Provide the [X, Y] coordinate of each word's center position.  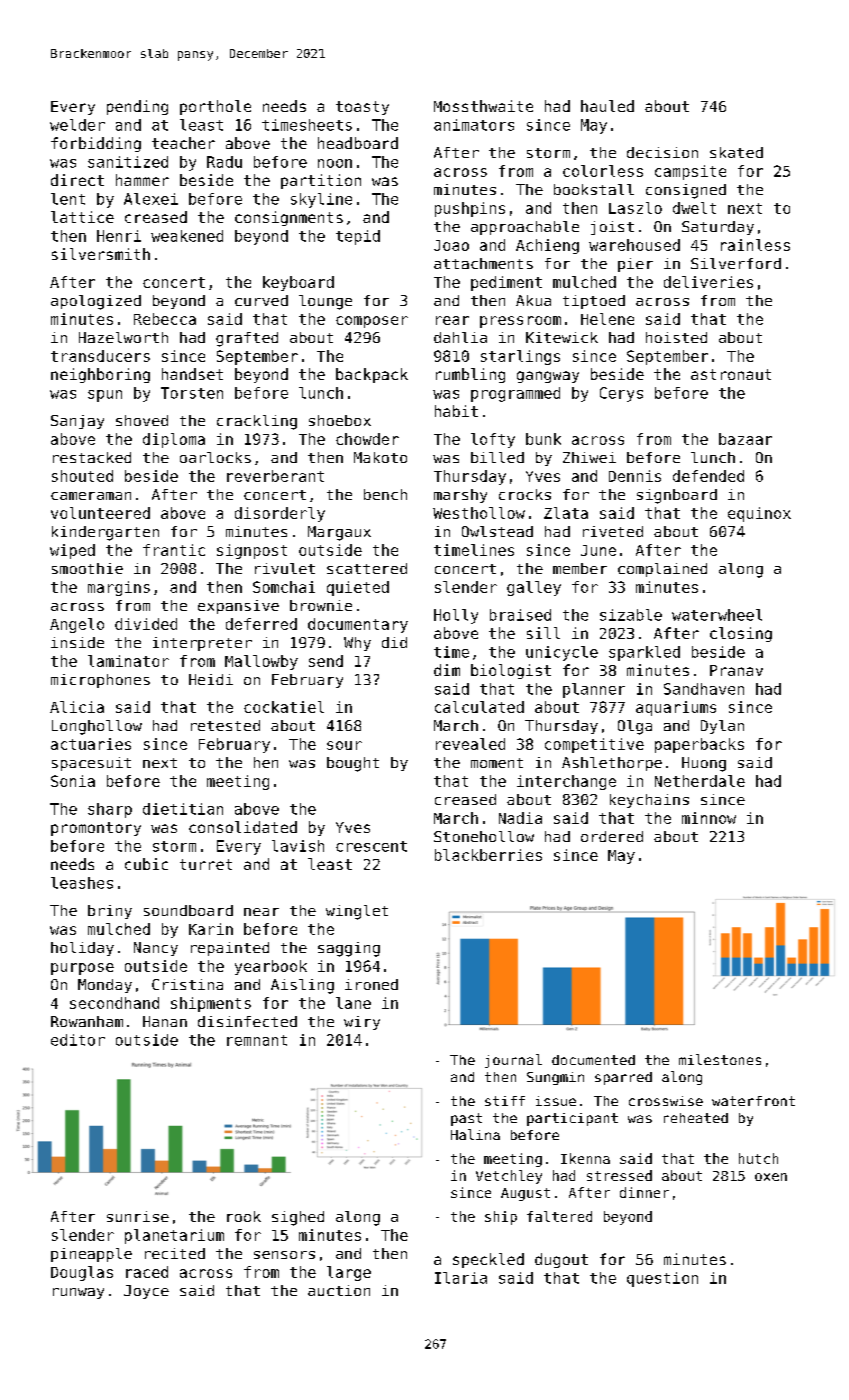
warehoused [634, 245]
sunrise [138, 1216]
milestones [720, 1059]
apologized [96, 302]
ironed [371, 984]
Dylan [722, 727]
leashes [82, 883]
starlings [520, 357]
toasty [362, 108]
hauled [607, 106]
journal [513, 1061]
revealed [470, 744]
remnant [257, 1040]
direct [77, 180]
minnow [709, 818]
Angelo [77, 625]
